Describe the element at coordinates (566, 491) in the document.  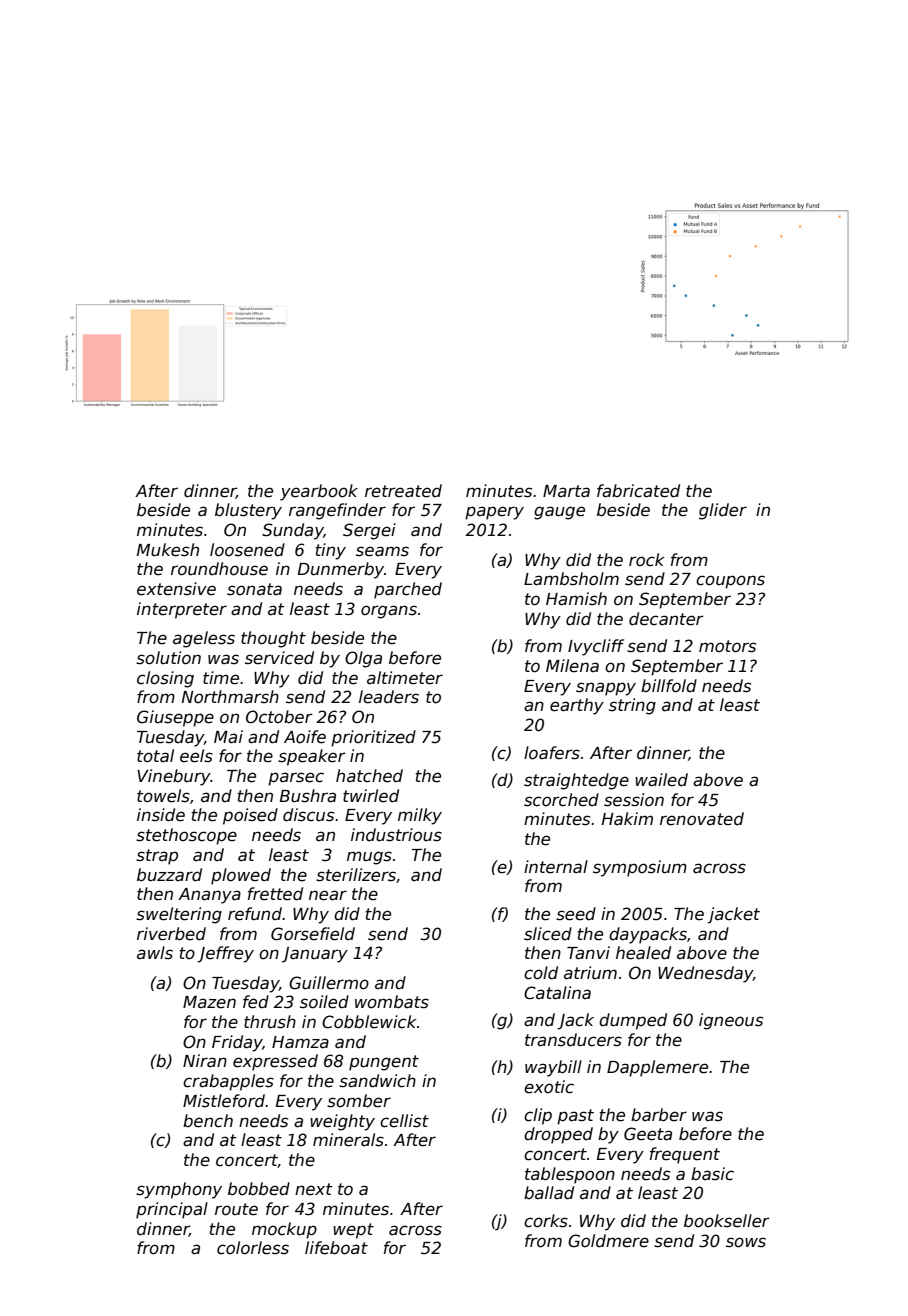
I see `Marta` at that location.
